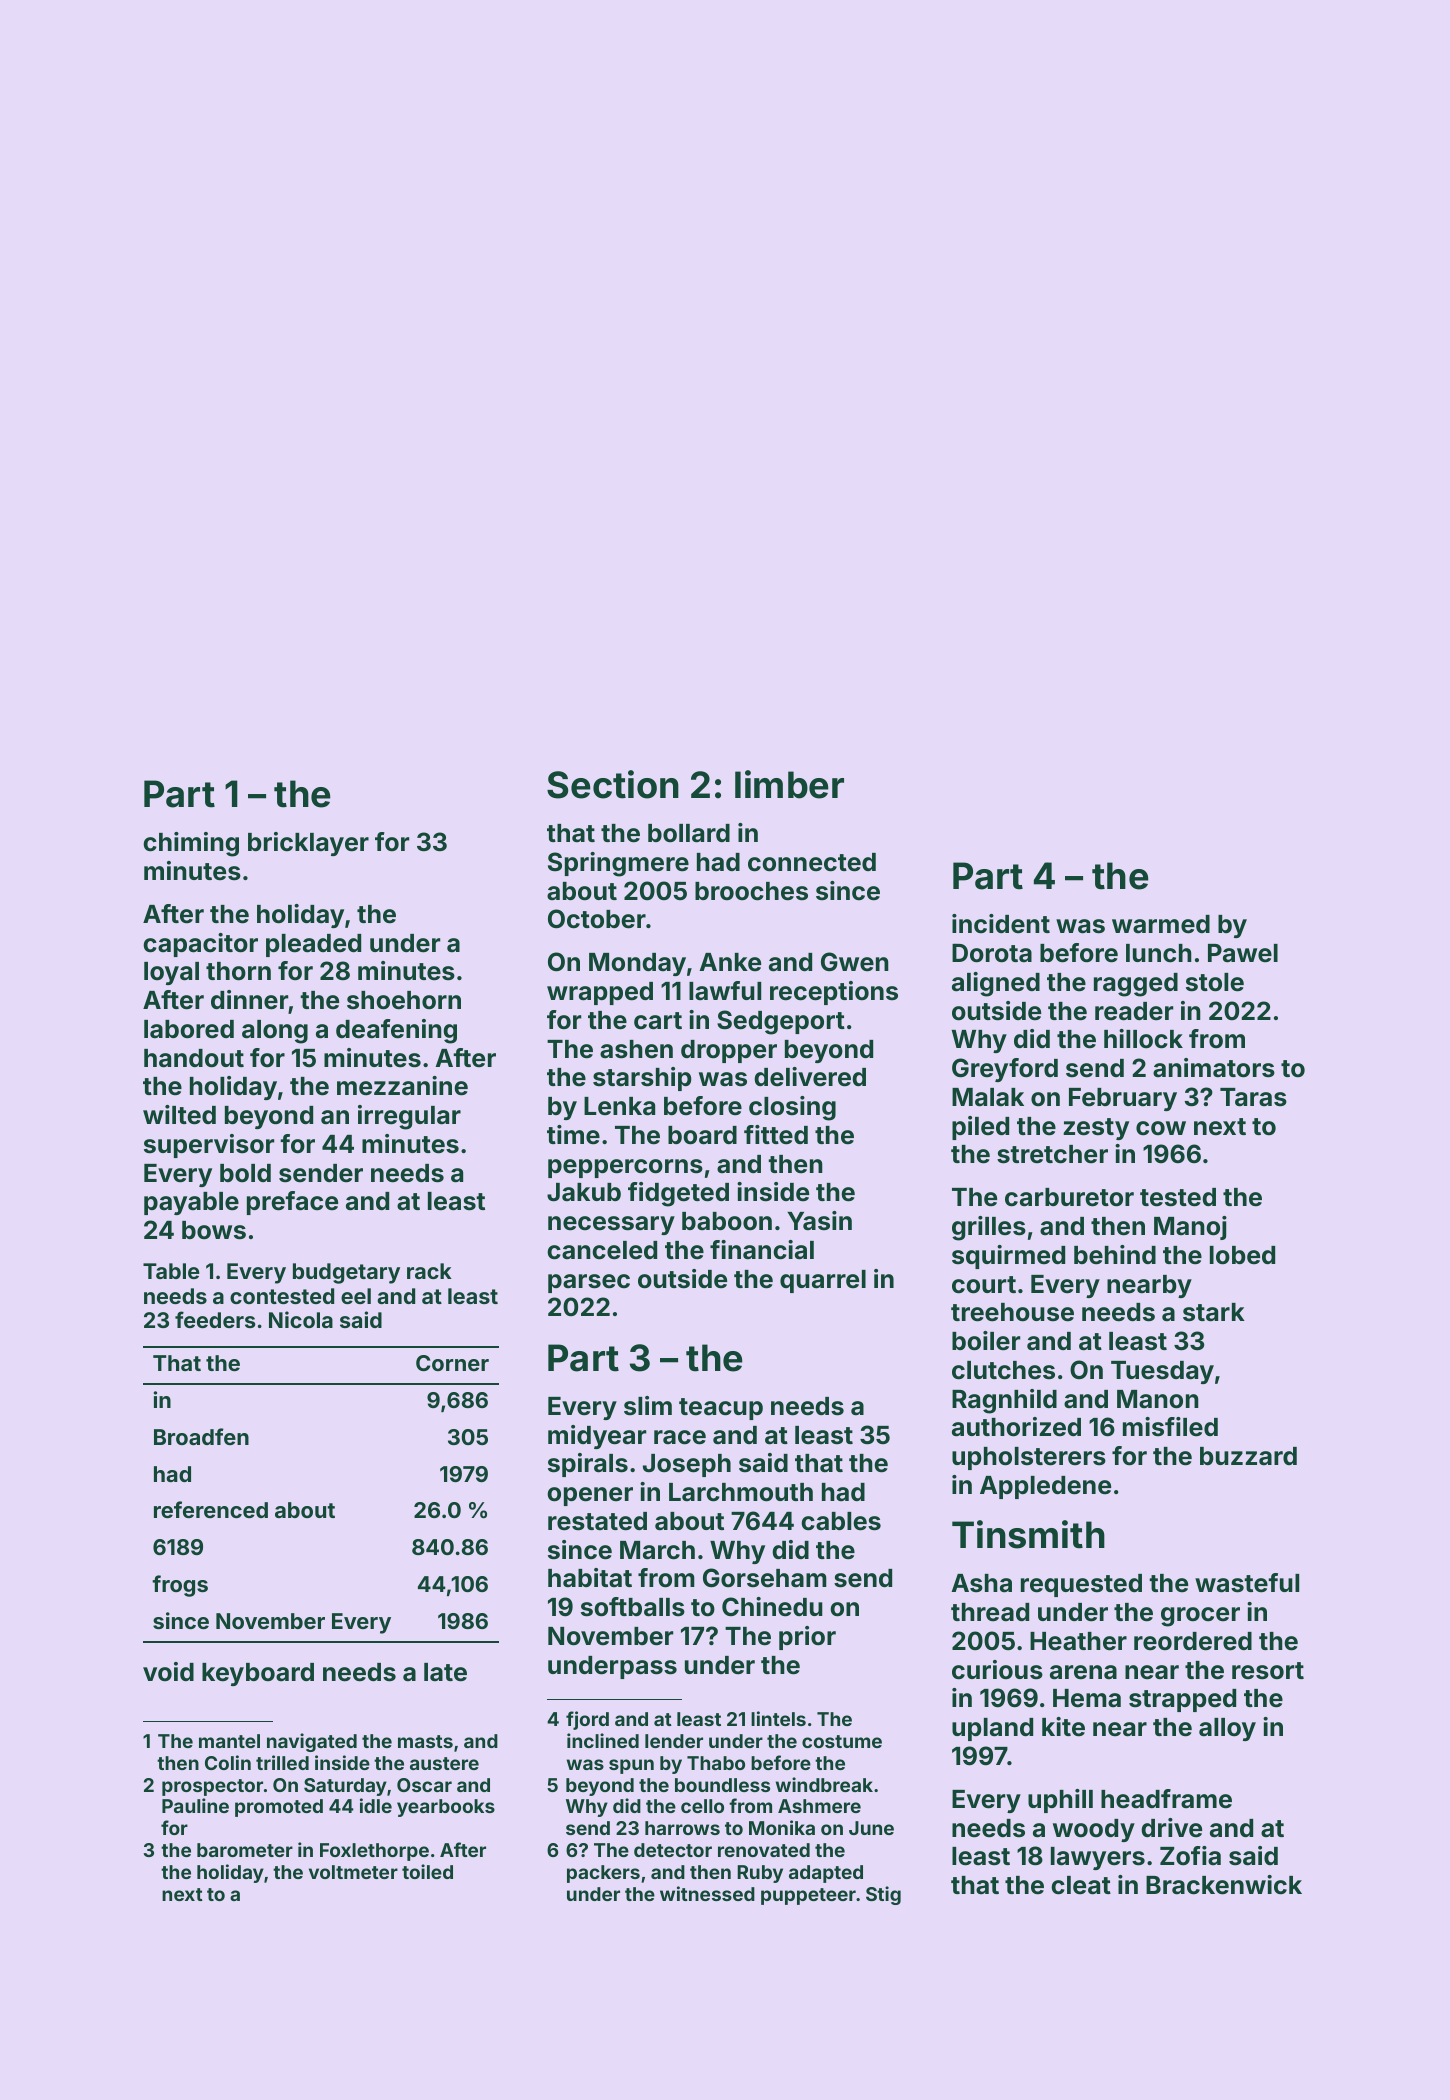 This screenshot has height=2100, width=1450. I want to click on Broadfen, so click(201, 1436).
